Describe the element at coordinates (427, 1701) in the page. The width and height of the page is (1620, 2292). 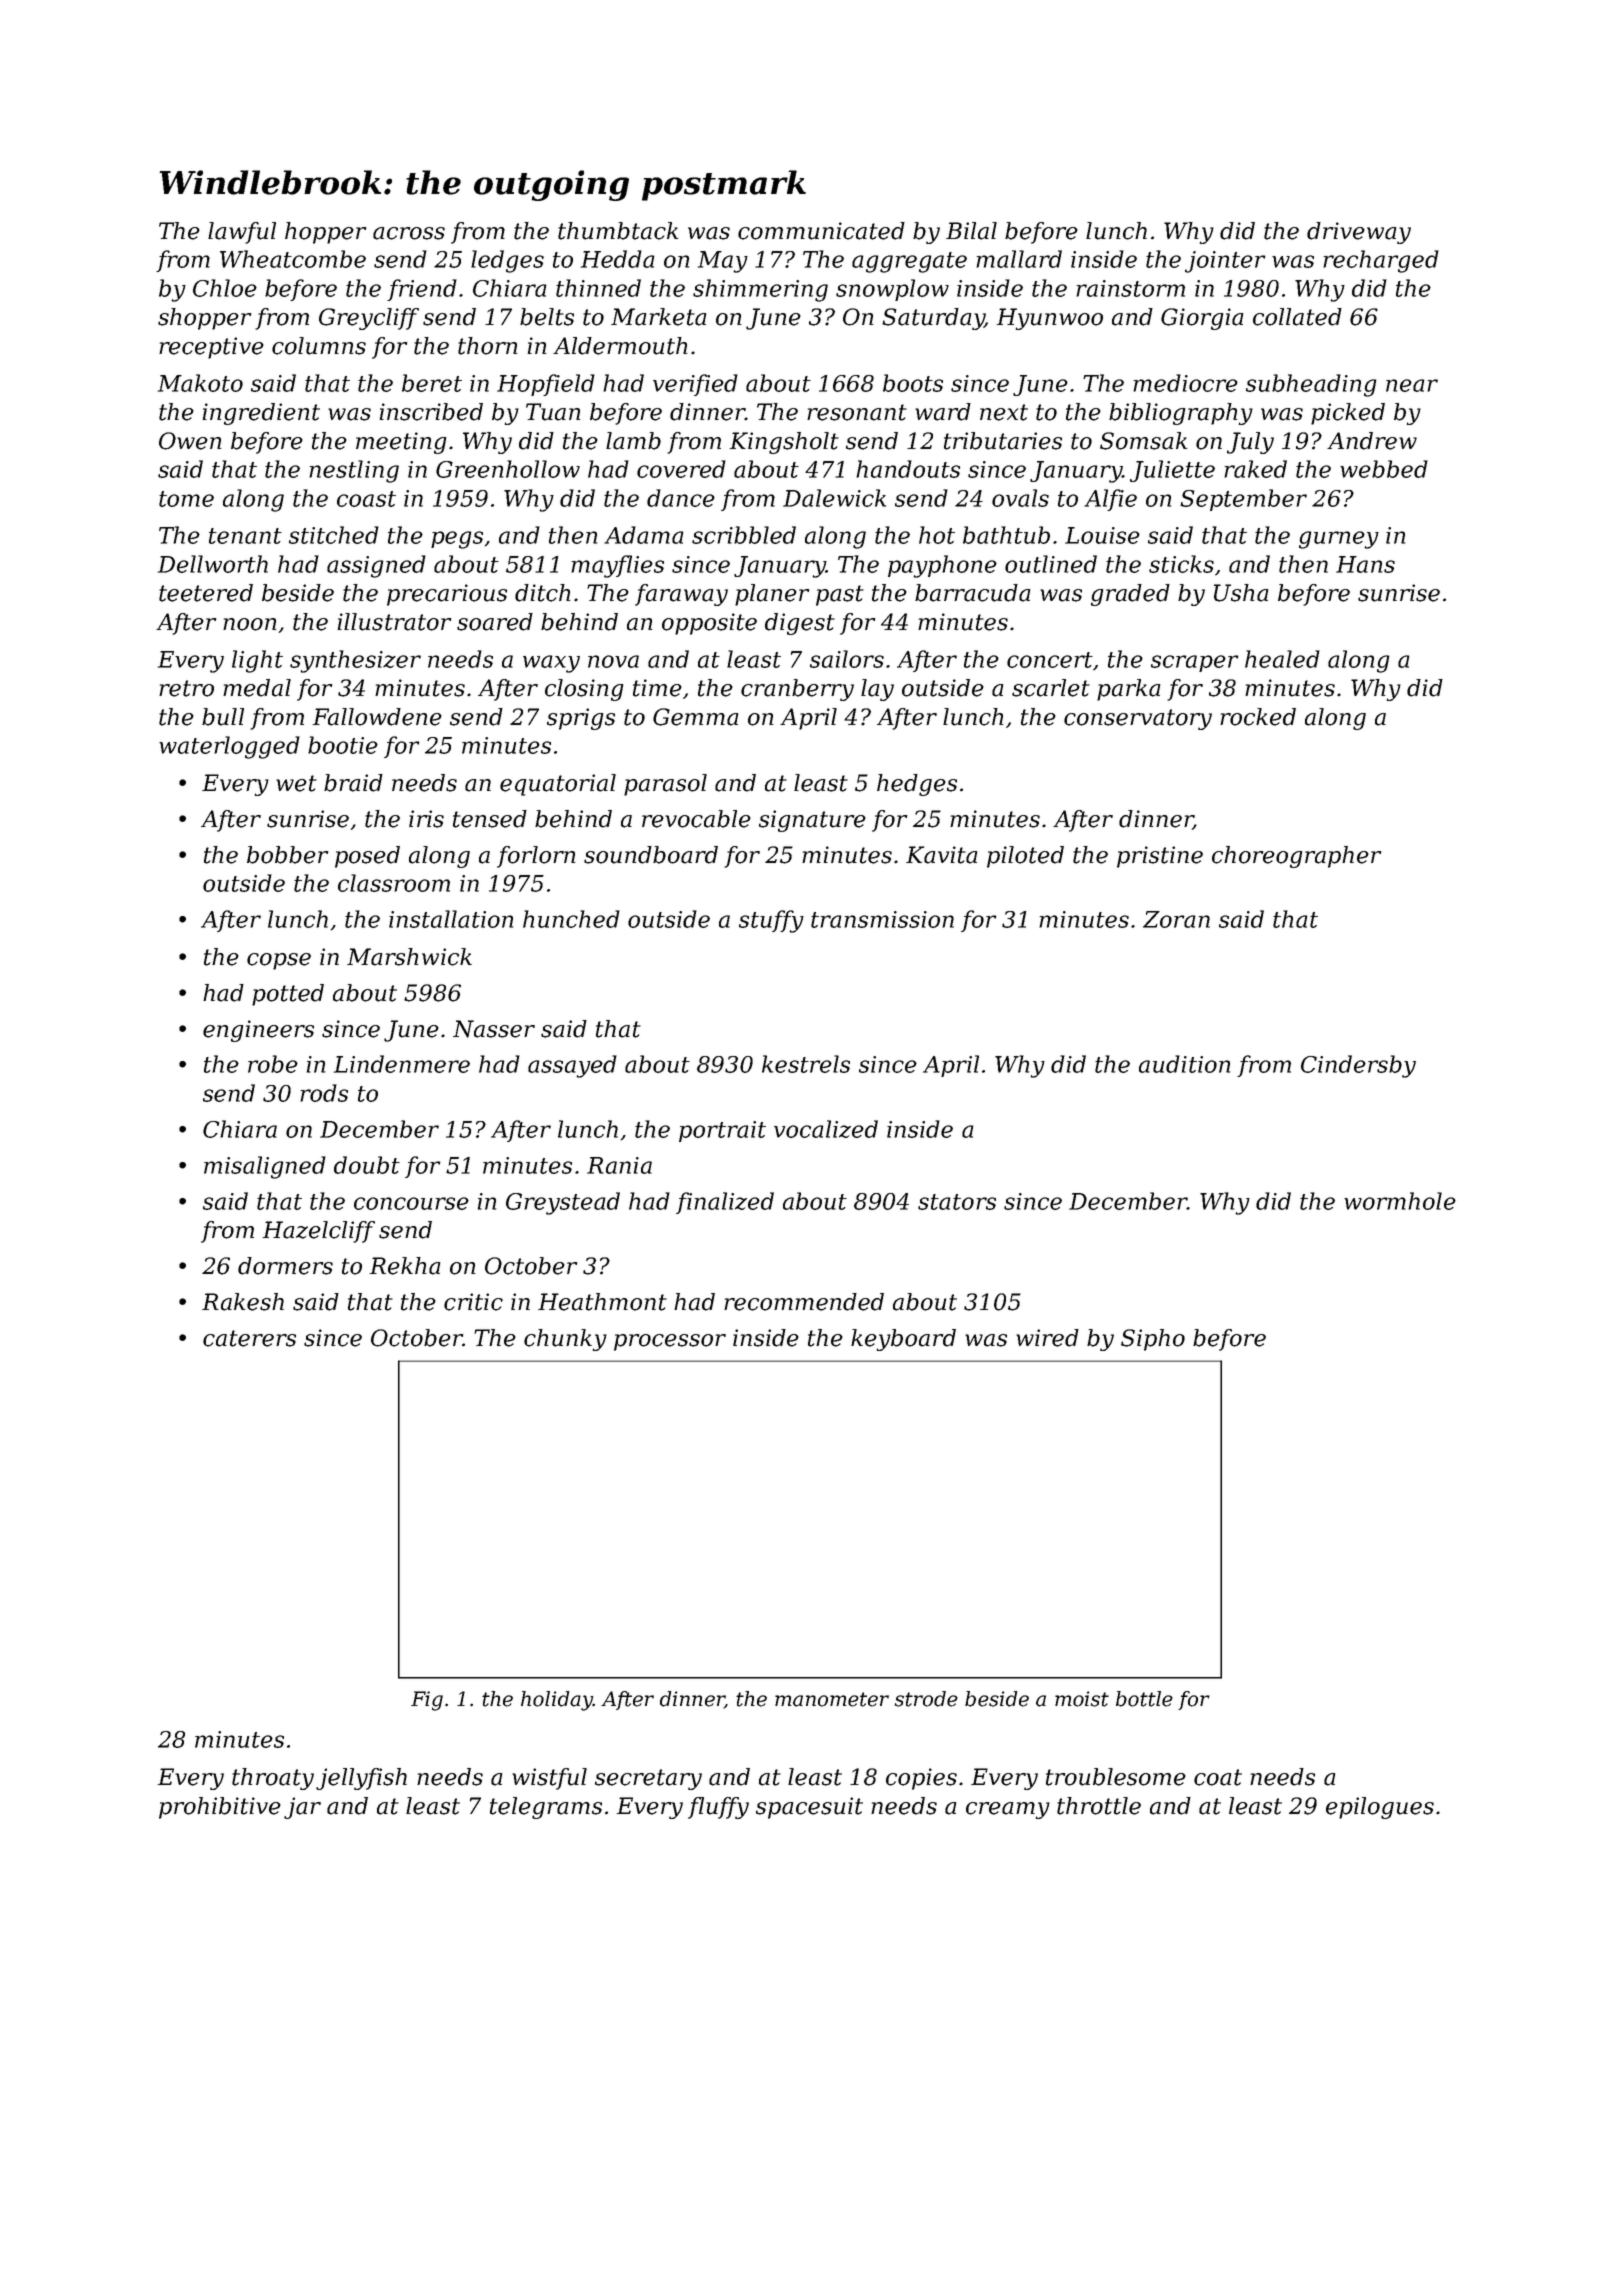
I see `Fig` at that location.
